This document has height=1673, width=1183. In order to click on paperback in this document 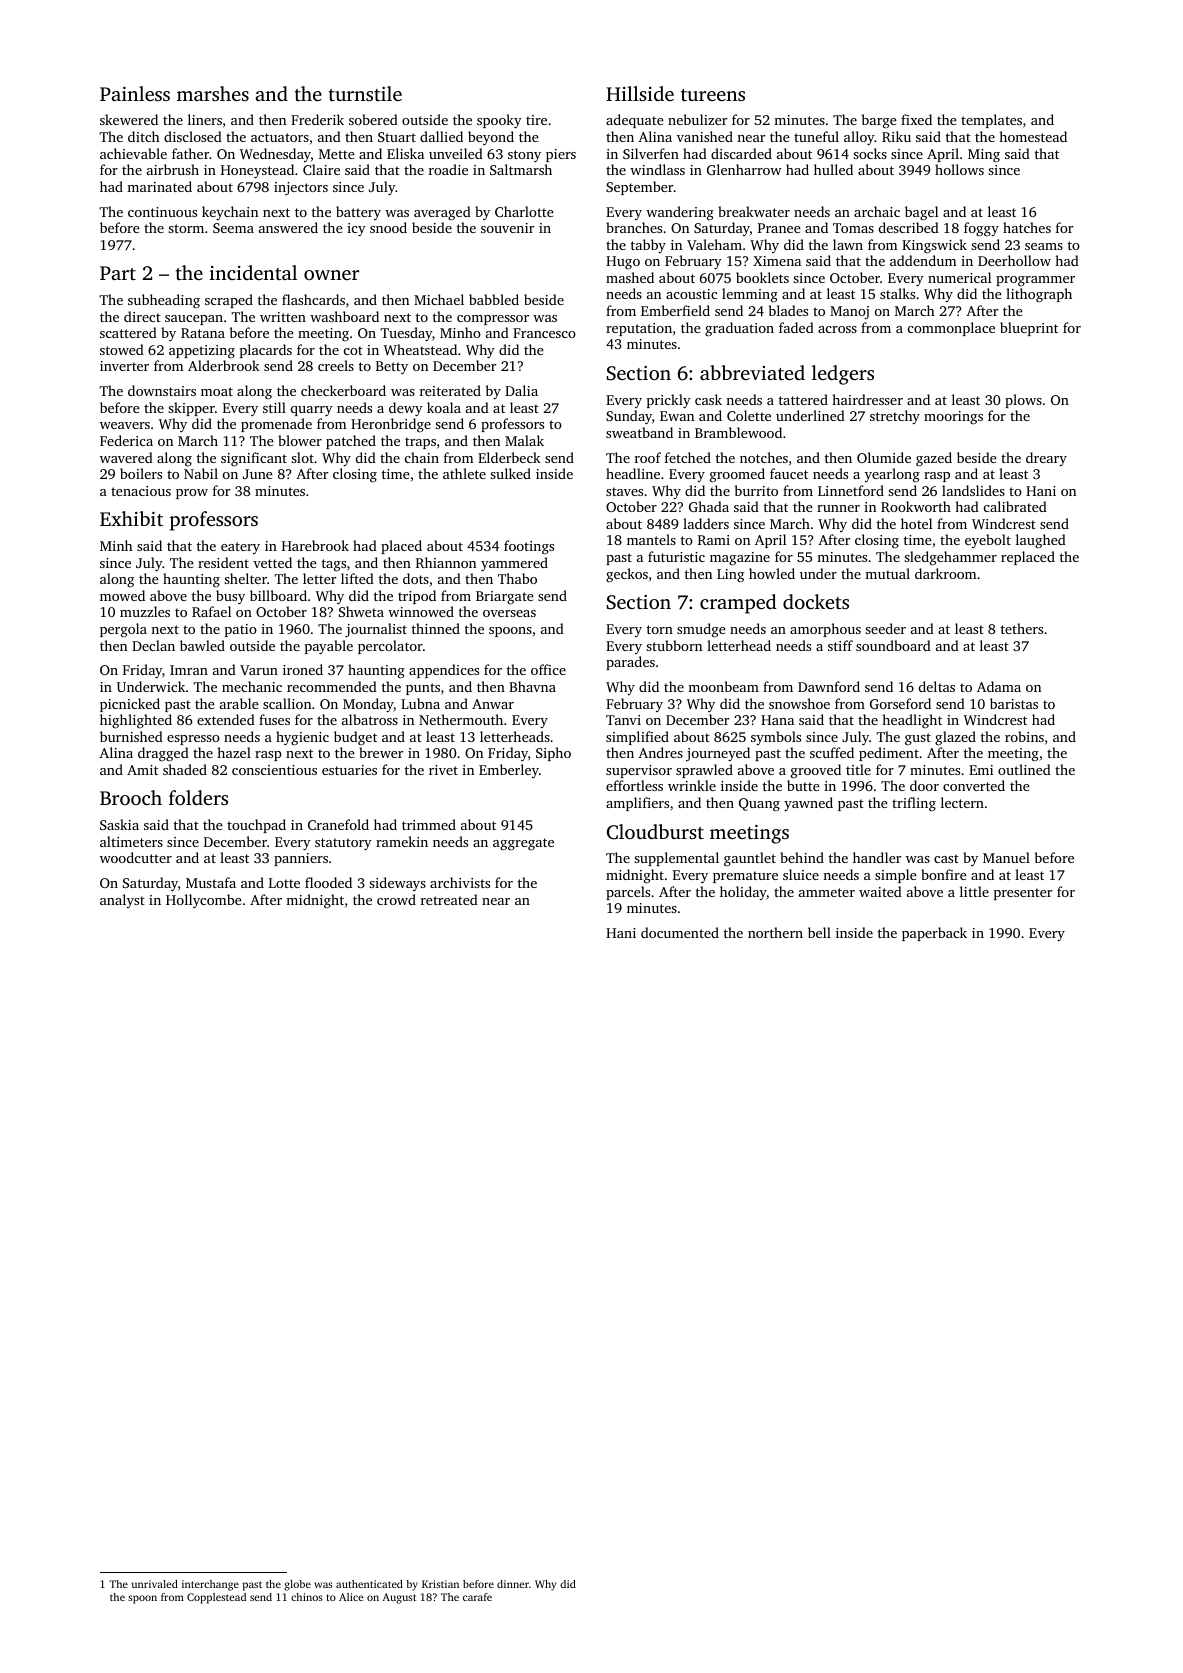, I will do `click(934, 934)`.
